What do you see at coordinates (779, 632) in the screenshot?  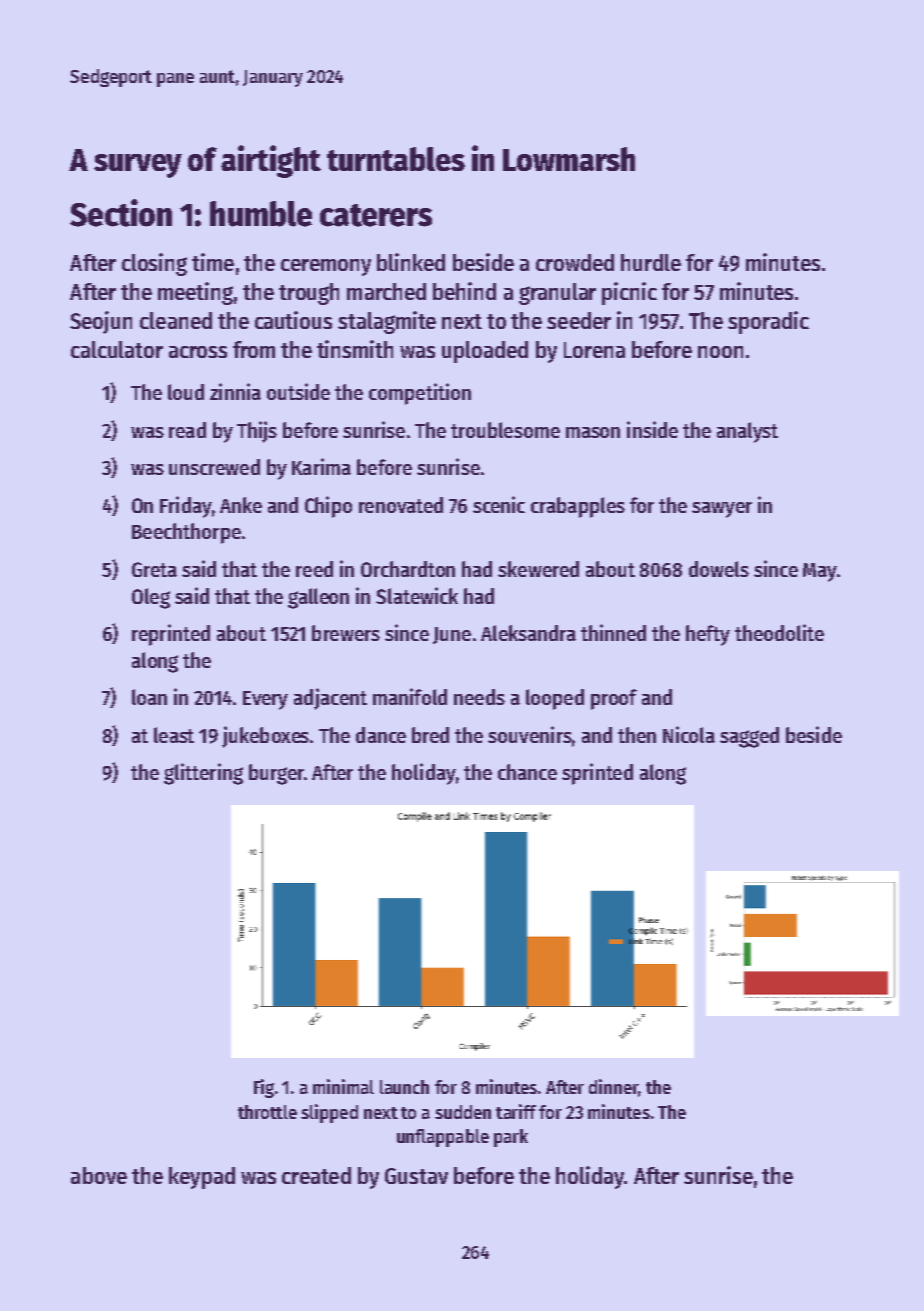 I see `theodolite` at bounding box center [779, 632].
